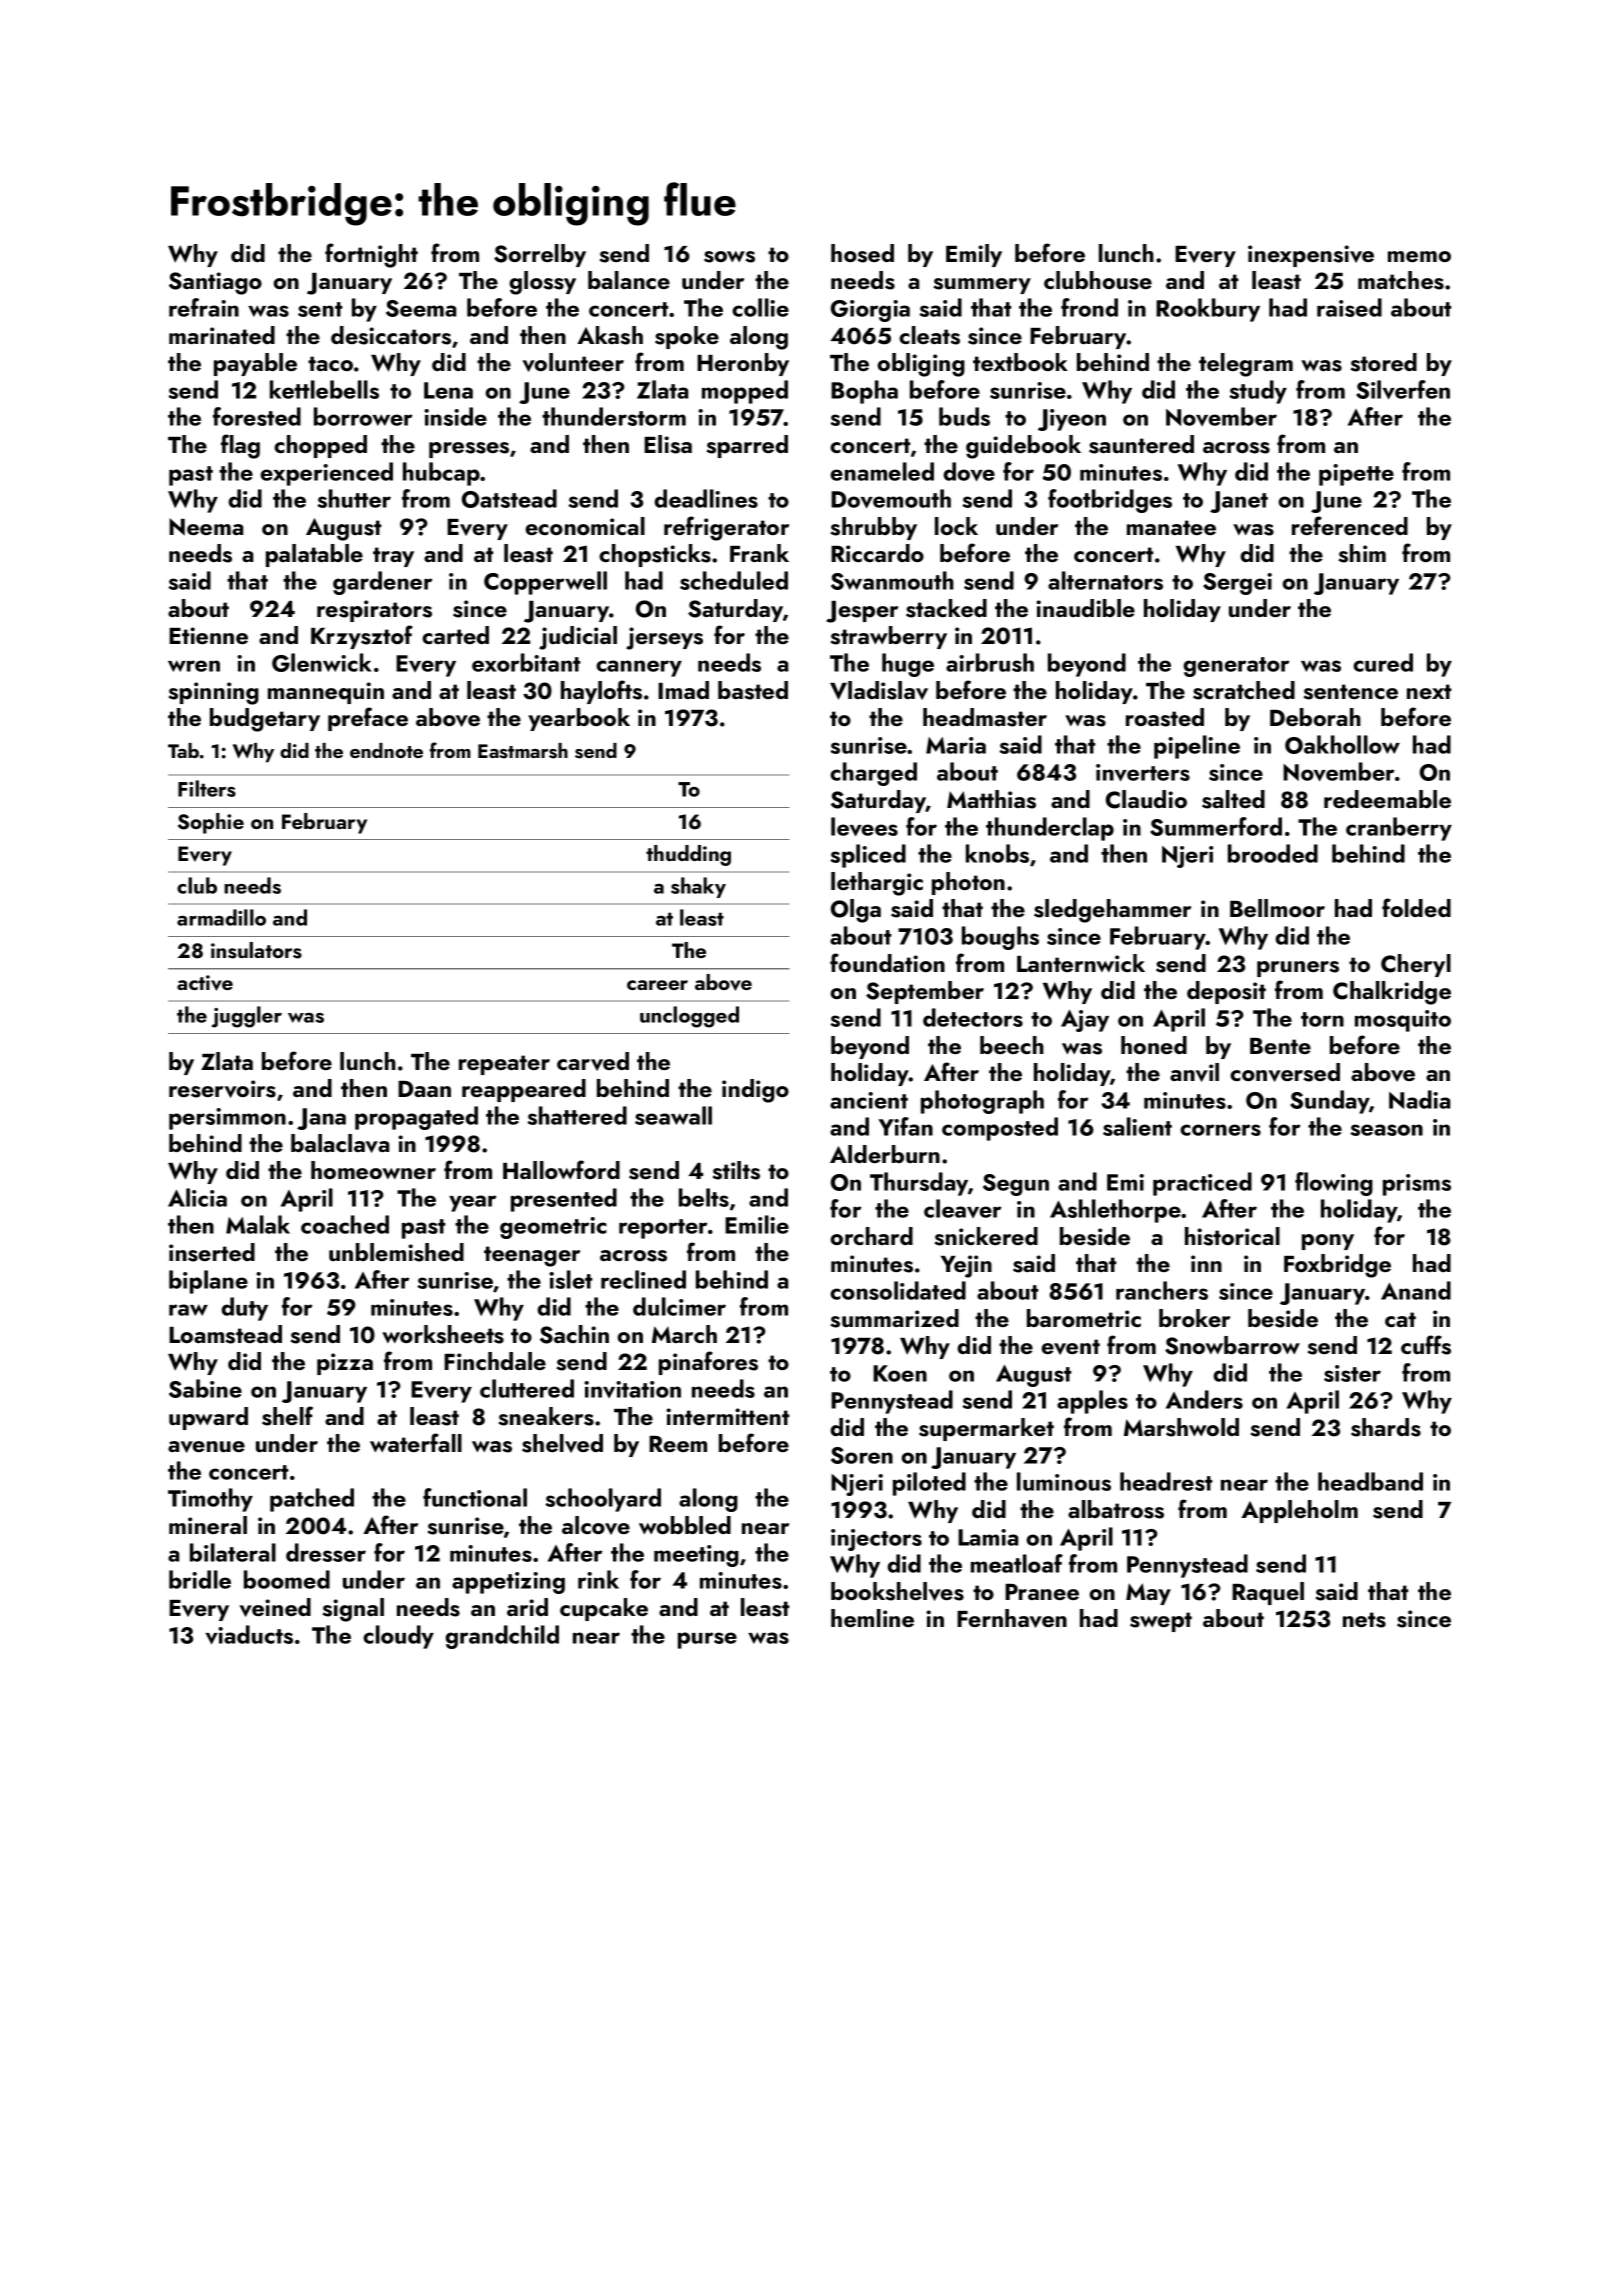  I want to click on spliced, so click(868, 856).
